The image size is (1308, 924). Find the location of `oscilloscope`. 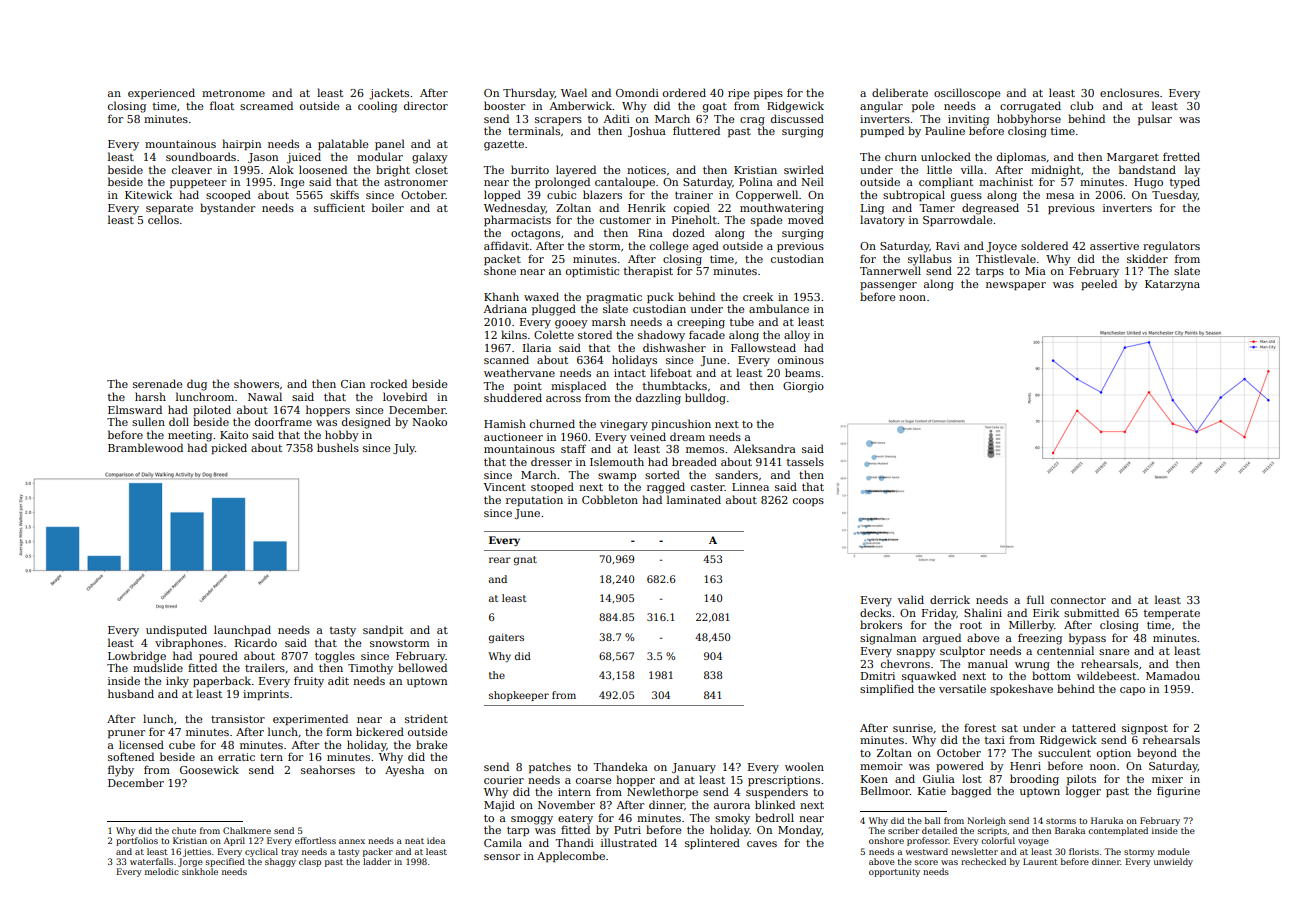

oscilloscope is located at coordinates (967, 93).
